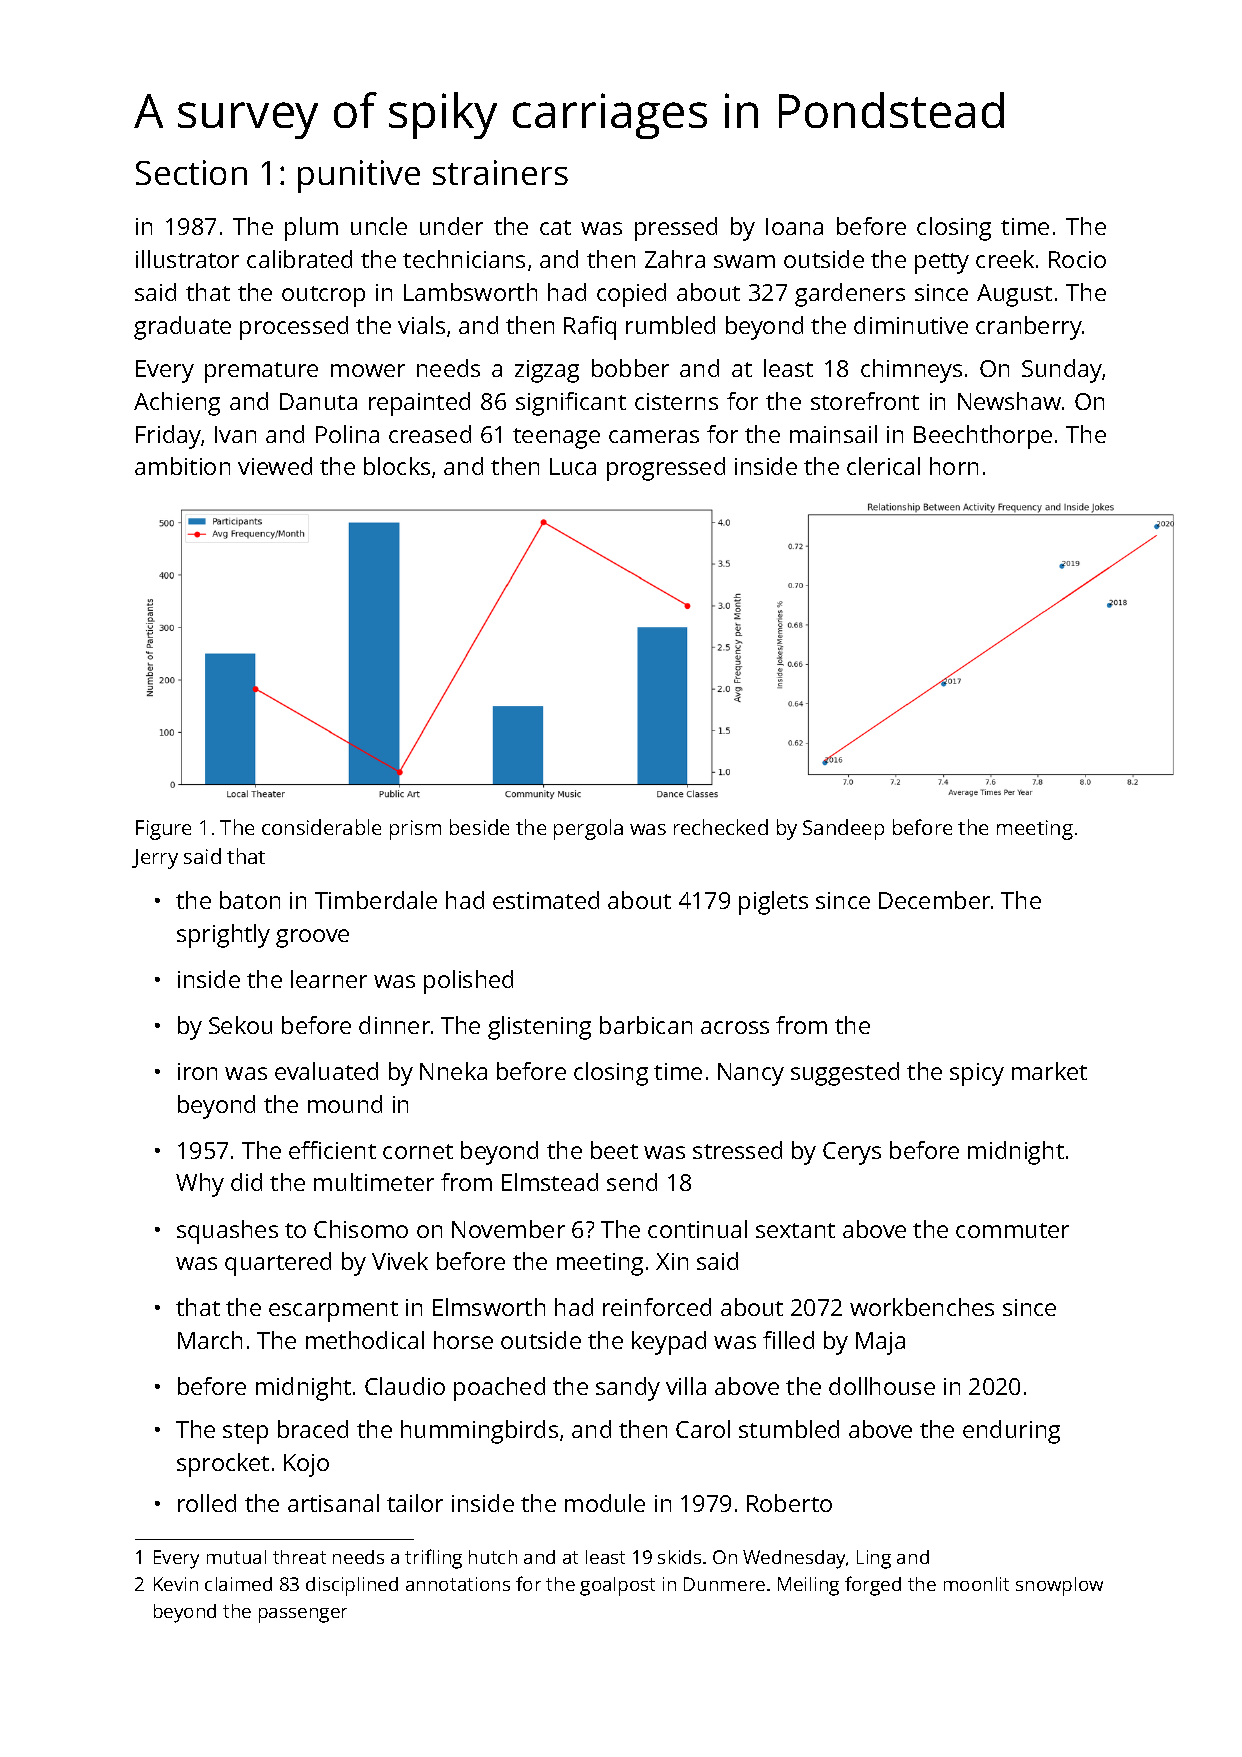 The width and height of the document is (1242, 1757). I want to click on Sandeep, so click(843, 829).
